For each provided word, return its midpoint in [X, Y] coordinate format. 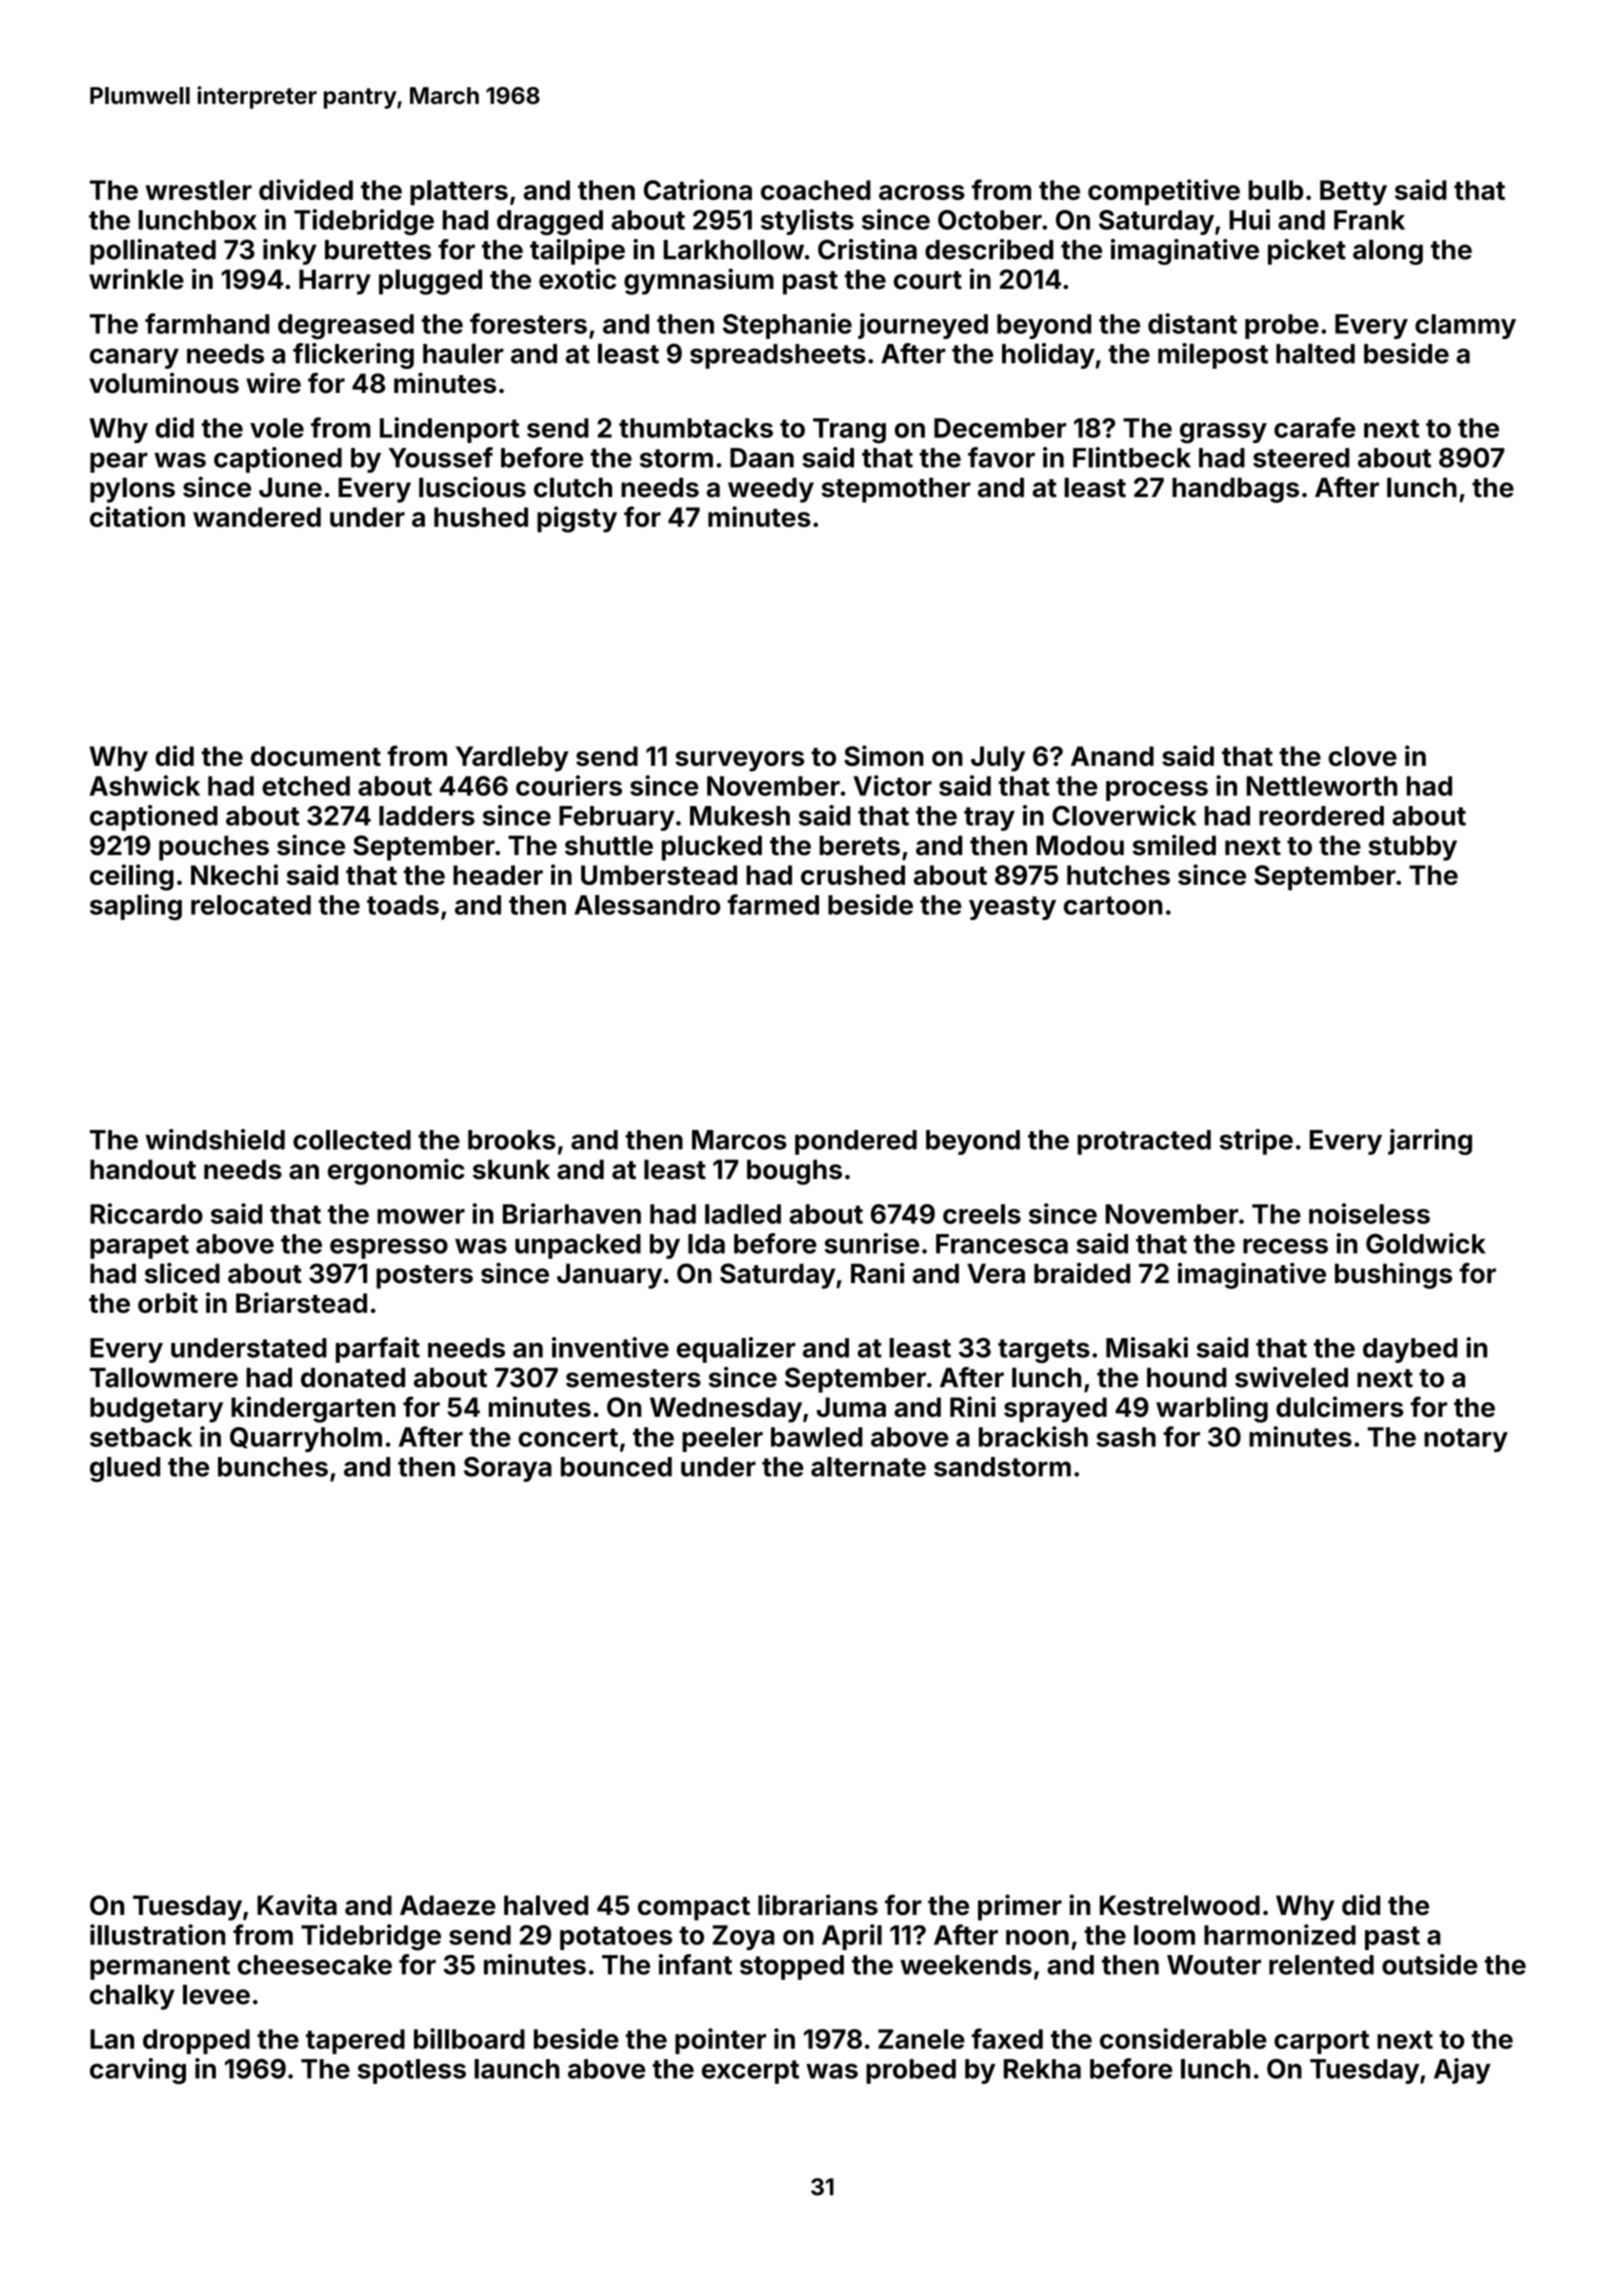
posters [424, 1277]
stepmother [896, 490]
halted [1315, 353]
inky [290, 252]
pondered [856, 1142]
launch [517, 2069]
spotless [412, 2071]
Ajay [1462, 2071]
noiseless [1369, 1213]
